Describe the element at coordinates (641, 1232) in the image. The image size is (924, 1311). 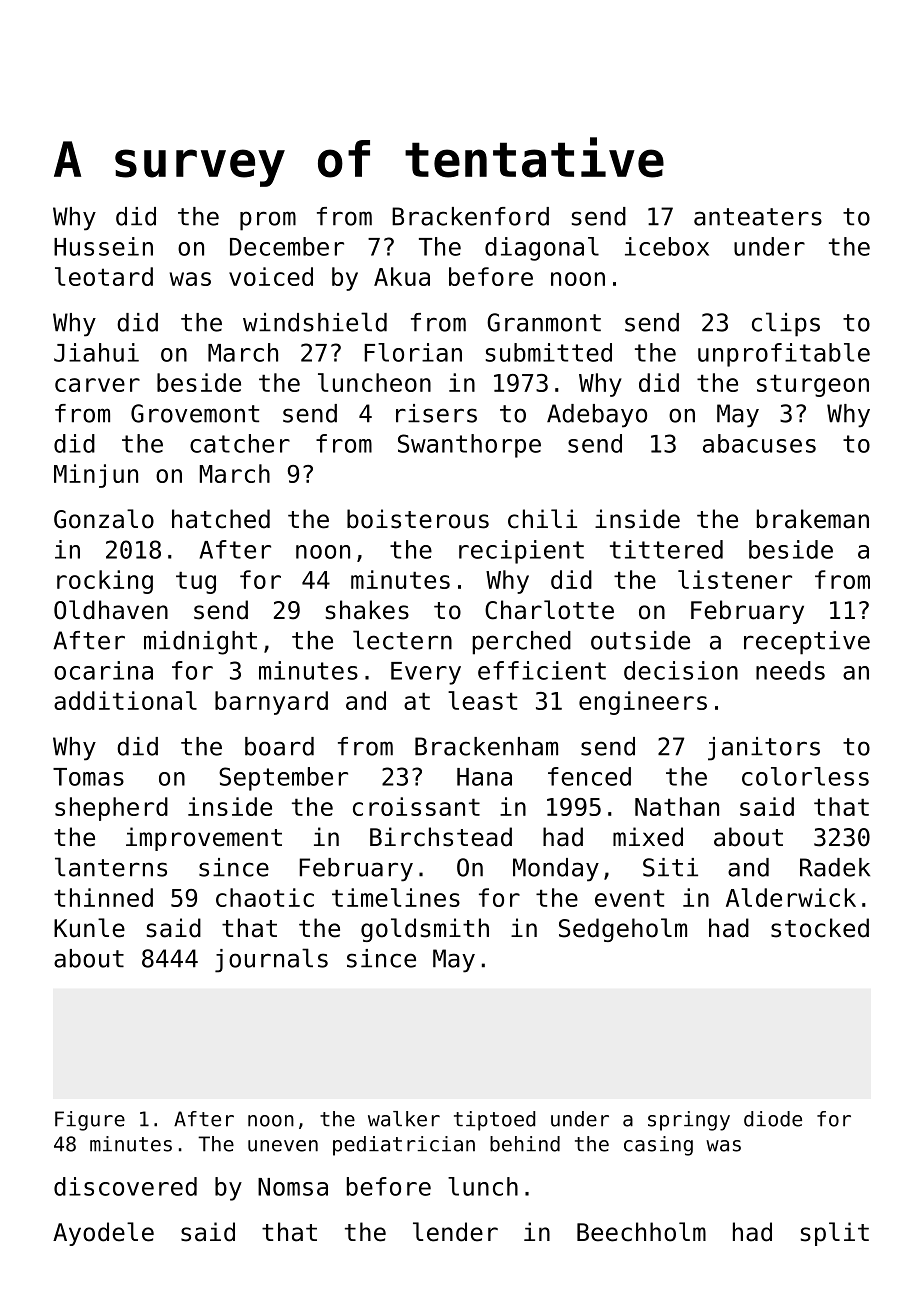
I see `Beechholm` at that location.
